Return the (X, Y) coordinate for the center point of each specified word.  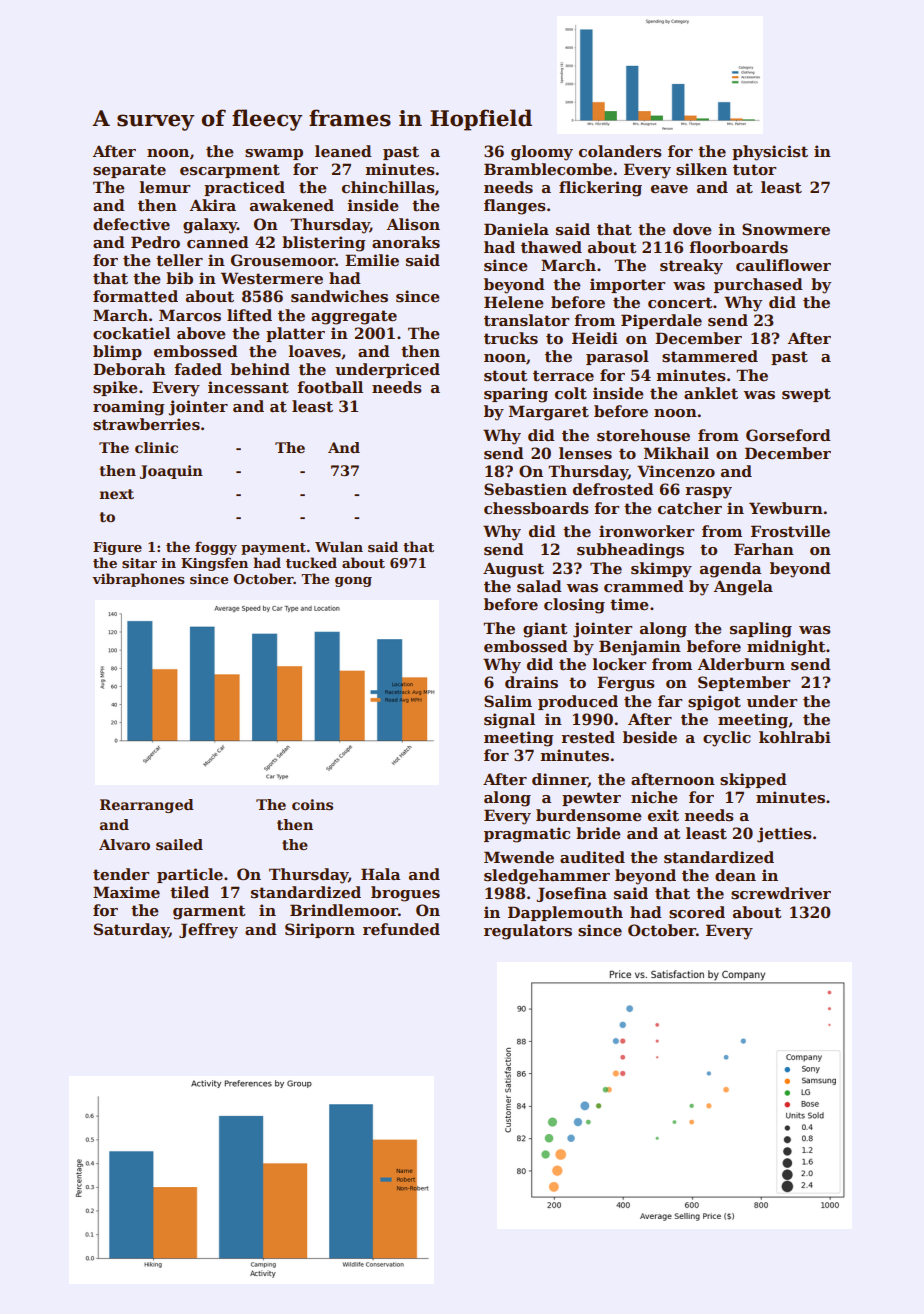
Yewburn (786, 508)
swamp (274, 154)
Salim (508, 701)
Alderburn (741, 664)
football (330, 387)
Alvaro (124, 844)
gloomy (542, 153)
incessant (248, 387)
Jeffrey (208, 931)
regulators (528, 932)
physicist (770, 153)
